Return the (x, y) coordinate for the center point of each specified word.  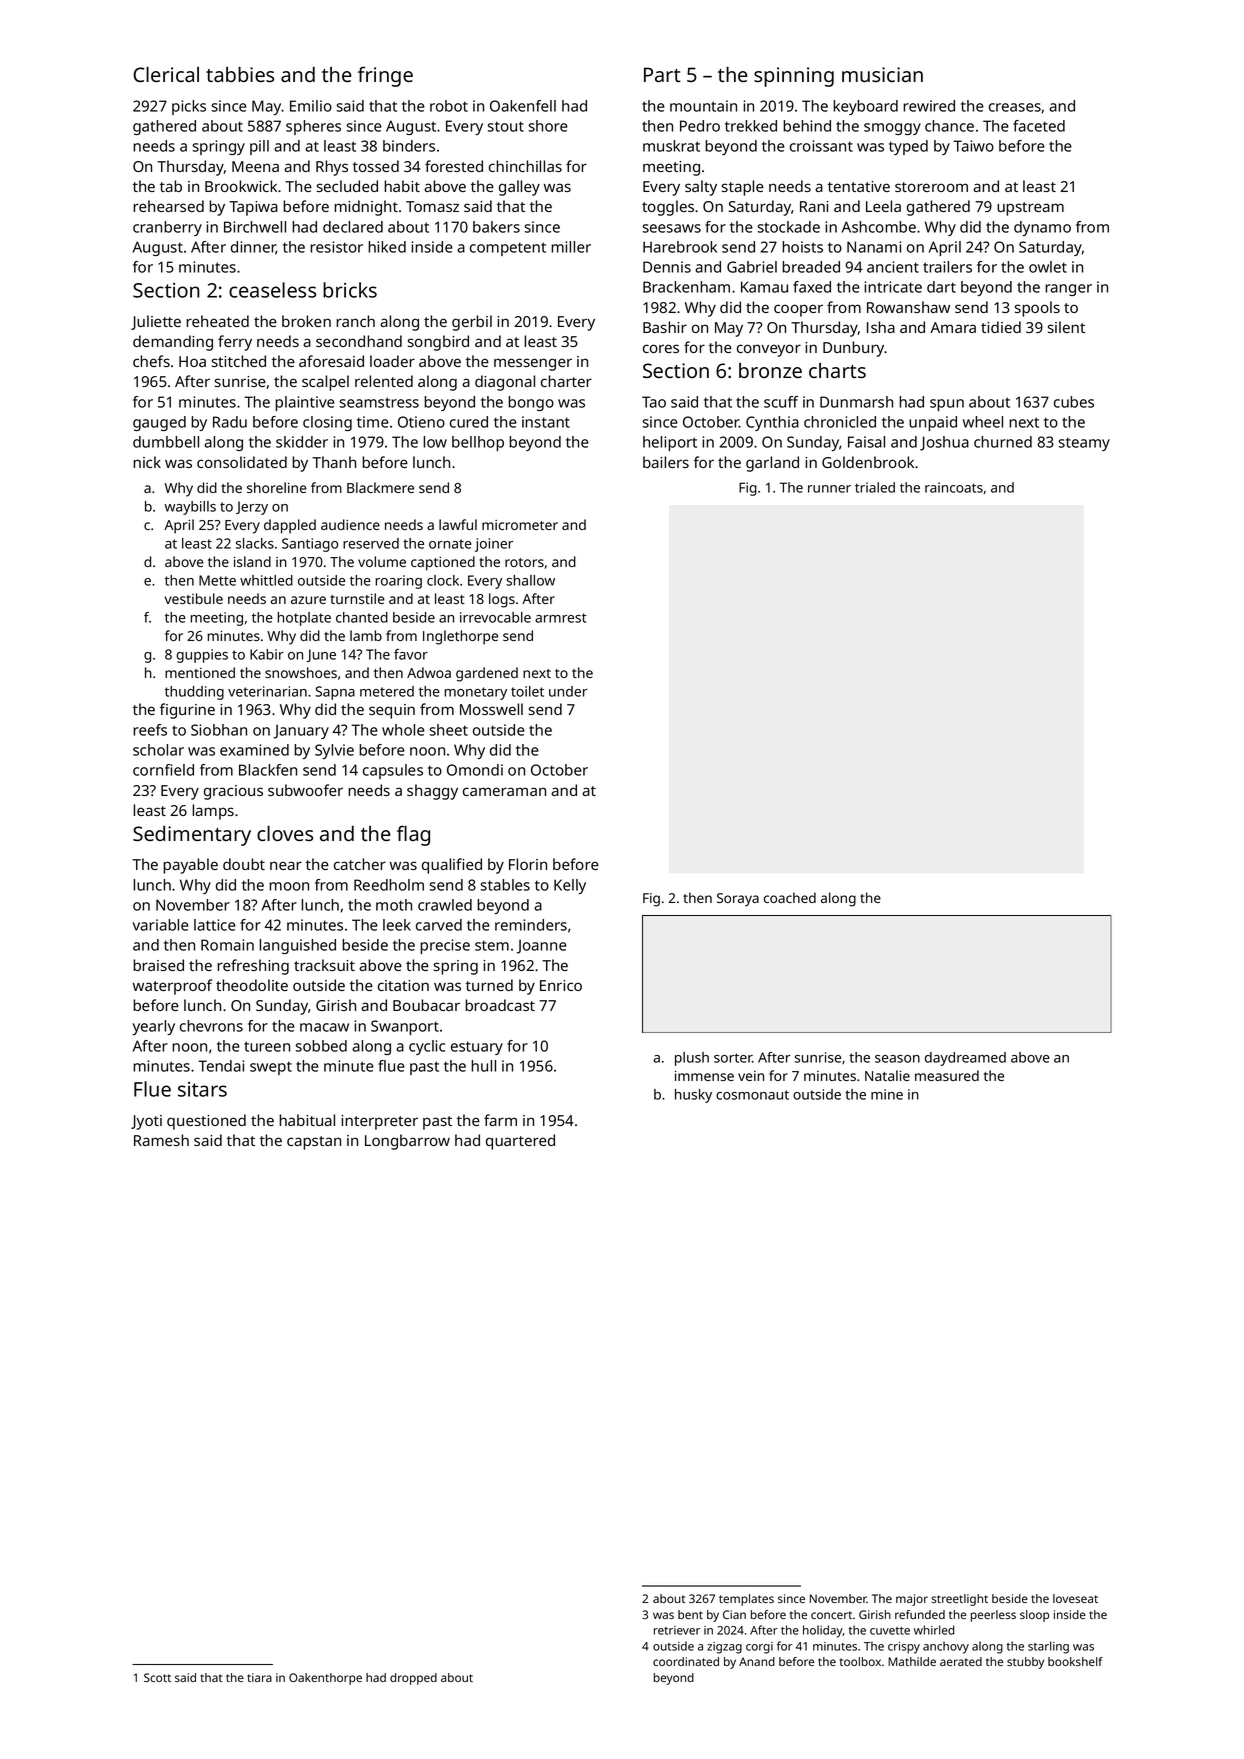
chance (949, 126)
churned (1003, 442)
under (568, 691)
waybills (190, 508)
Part (662, 74)
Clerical (166, 74)
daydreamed (965, 1059)
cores (661, 348)
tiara (259, 1677)
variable (160, 925)
